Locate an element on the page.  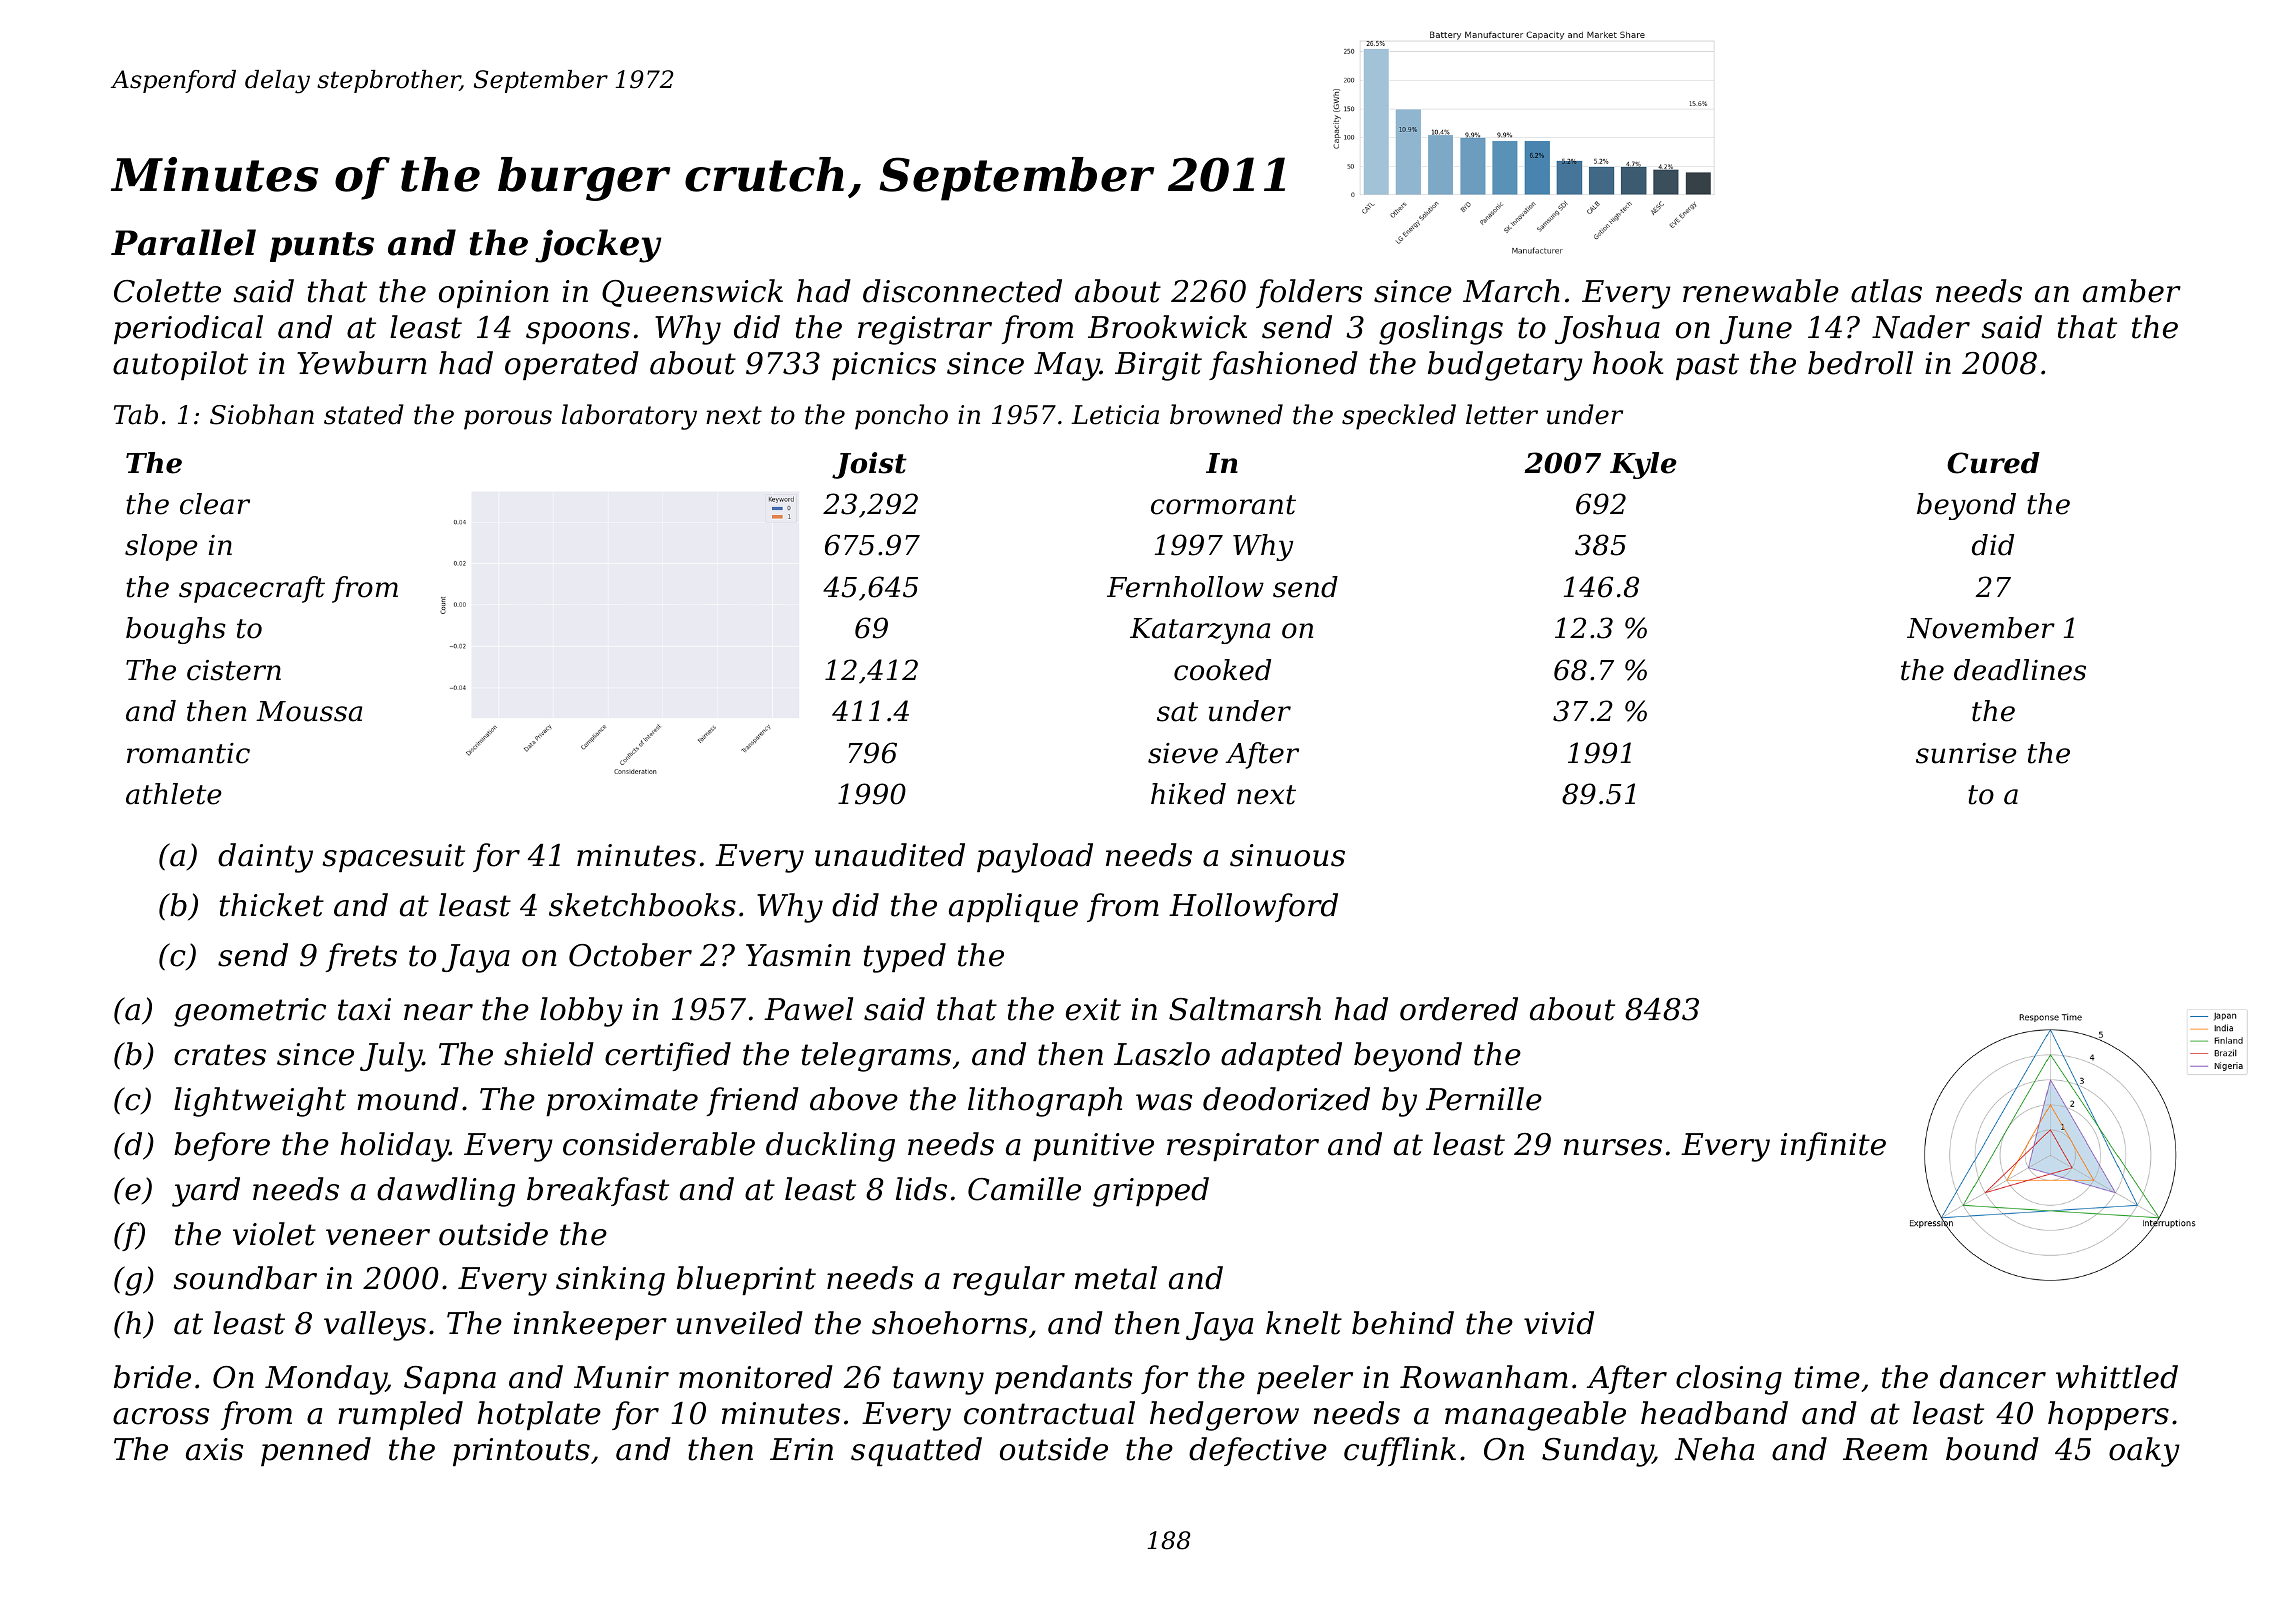
jockey is located at coordinates (598, 246).
